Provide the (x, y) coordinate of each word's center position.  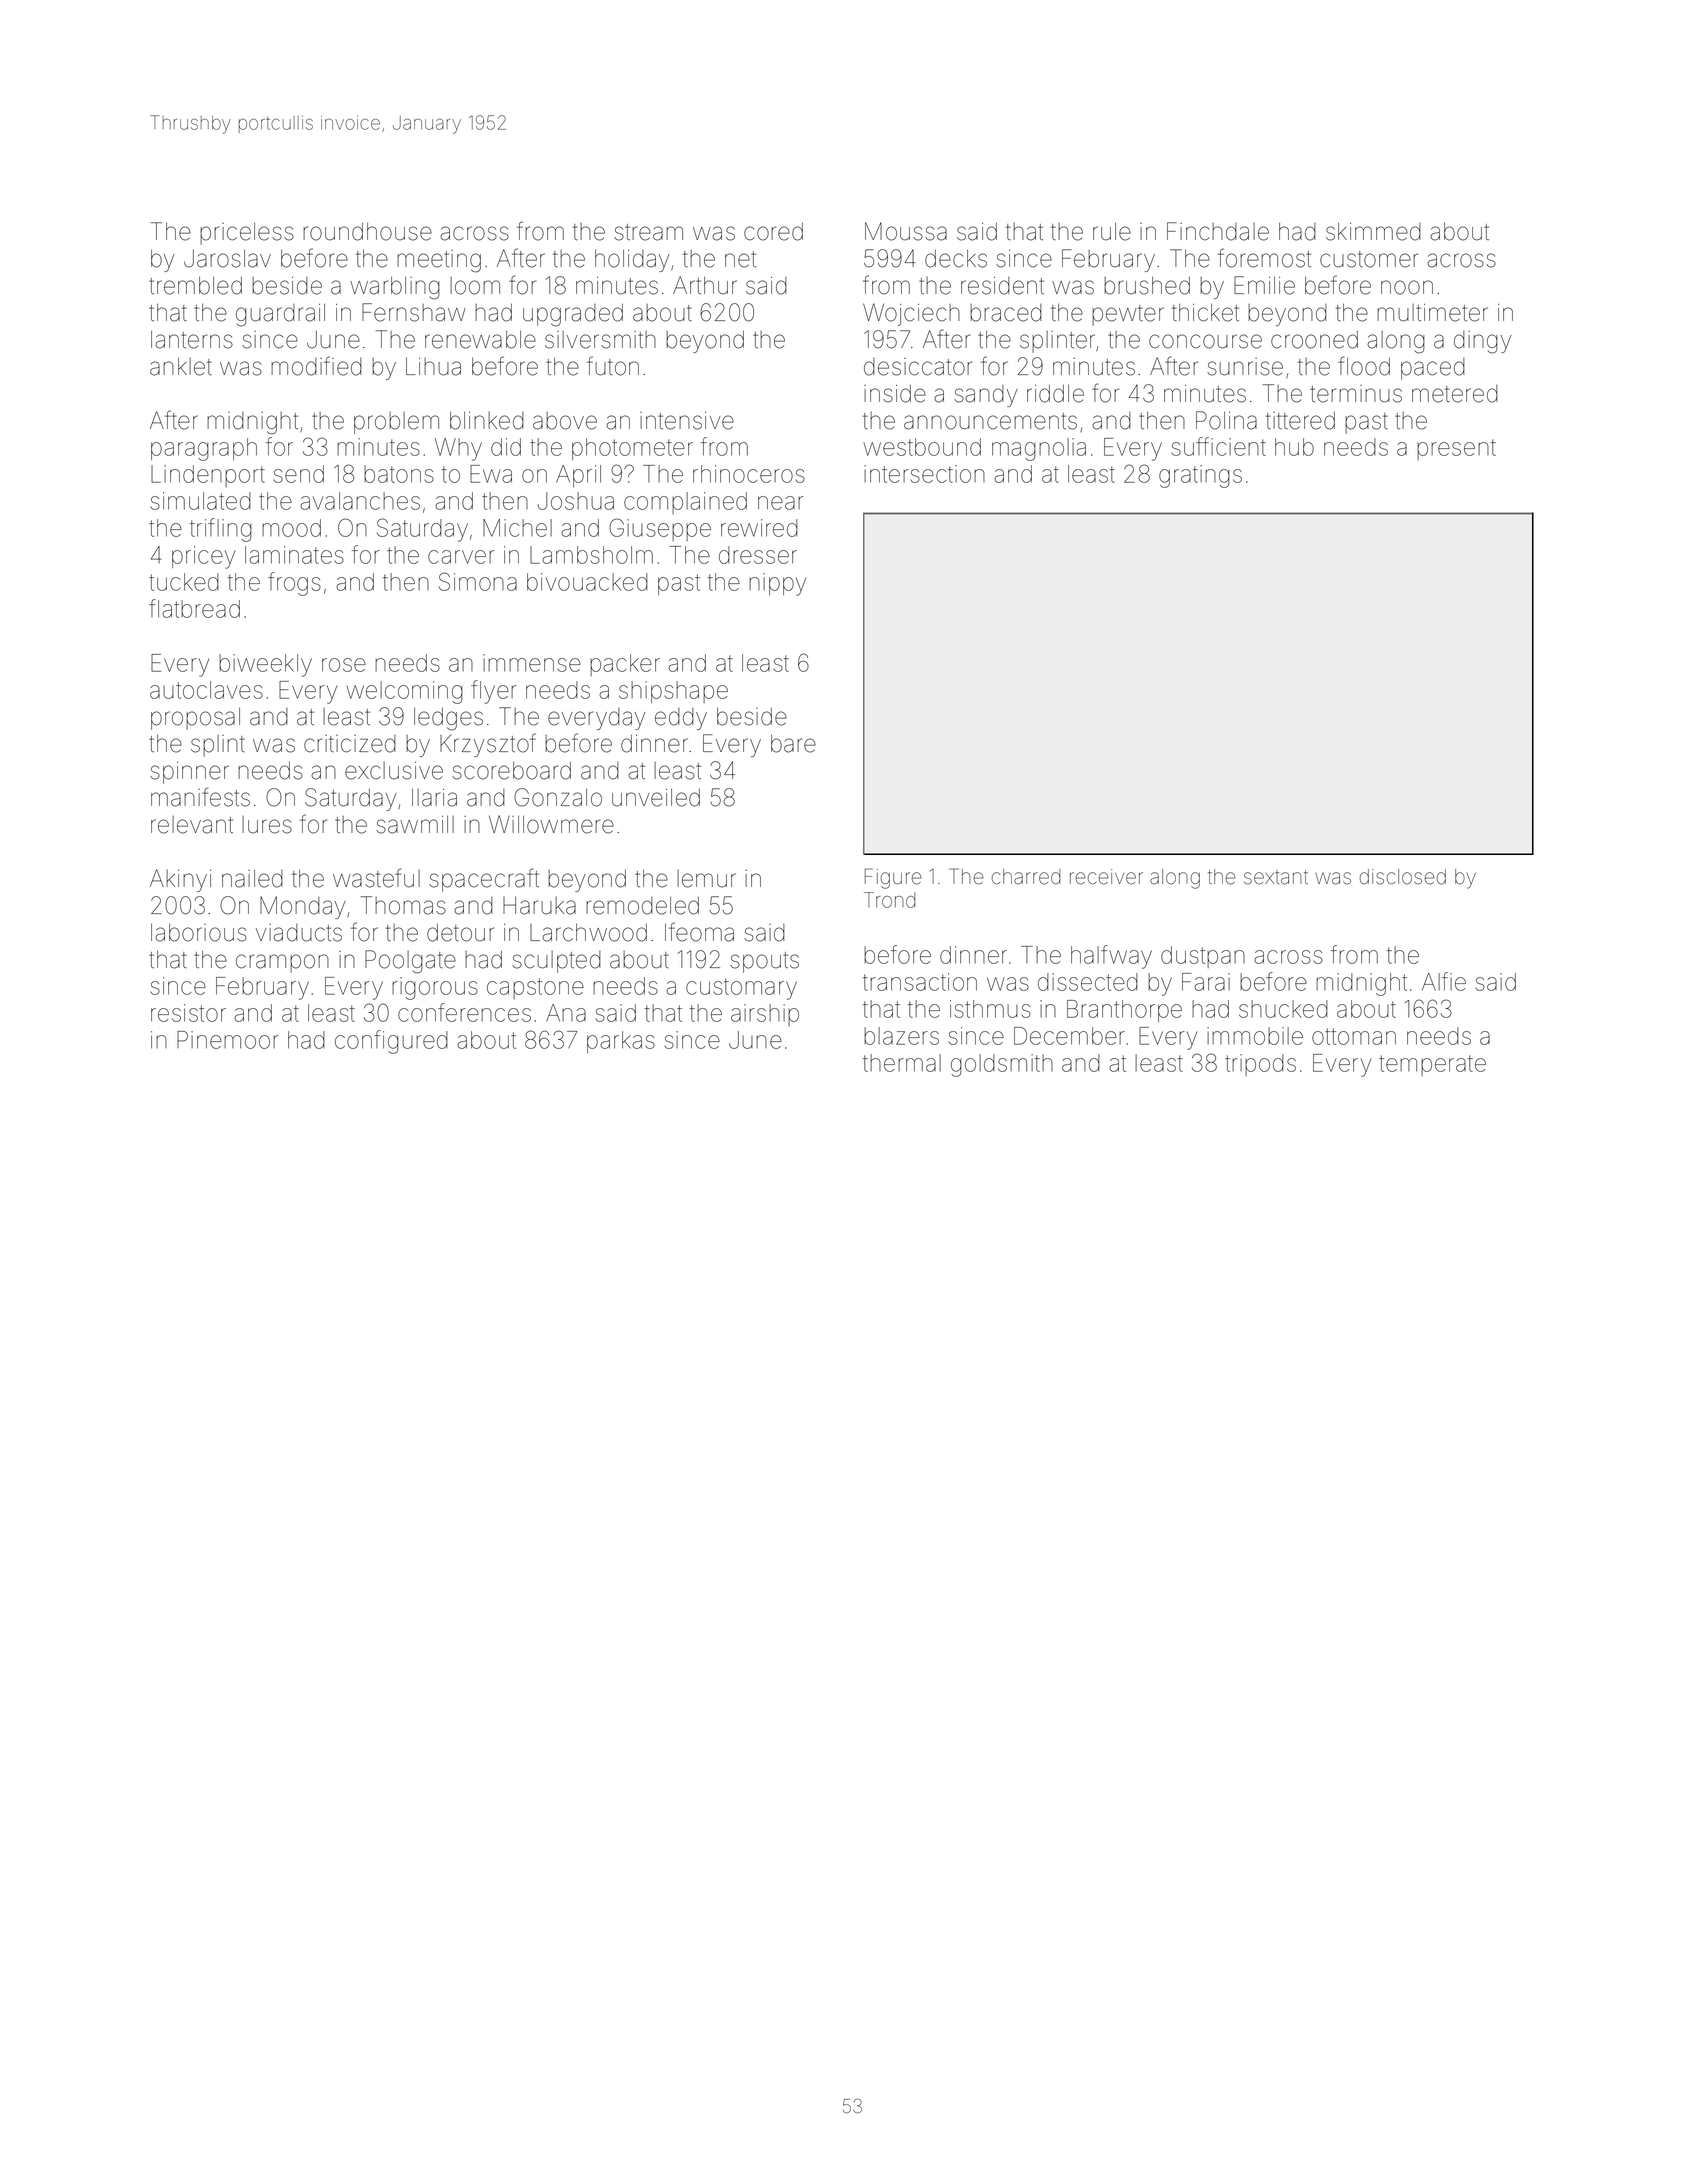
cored (773, 232)
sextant (1276, 877)
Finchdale (1218, 231)
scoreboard (511, 771)
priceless (247, 234)
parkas (621, 1042)
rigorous (435, 988)
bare (793, 744)
